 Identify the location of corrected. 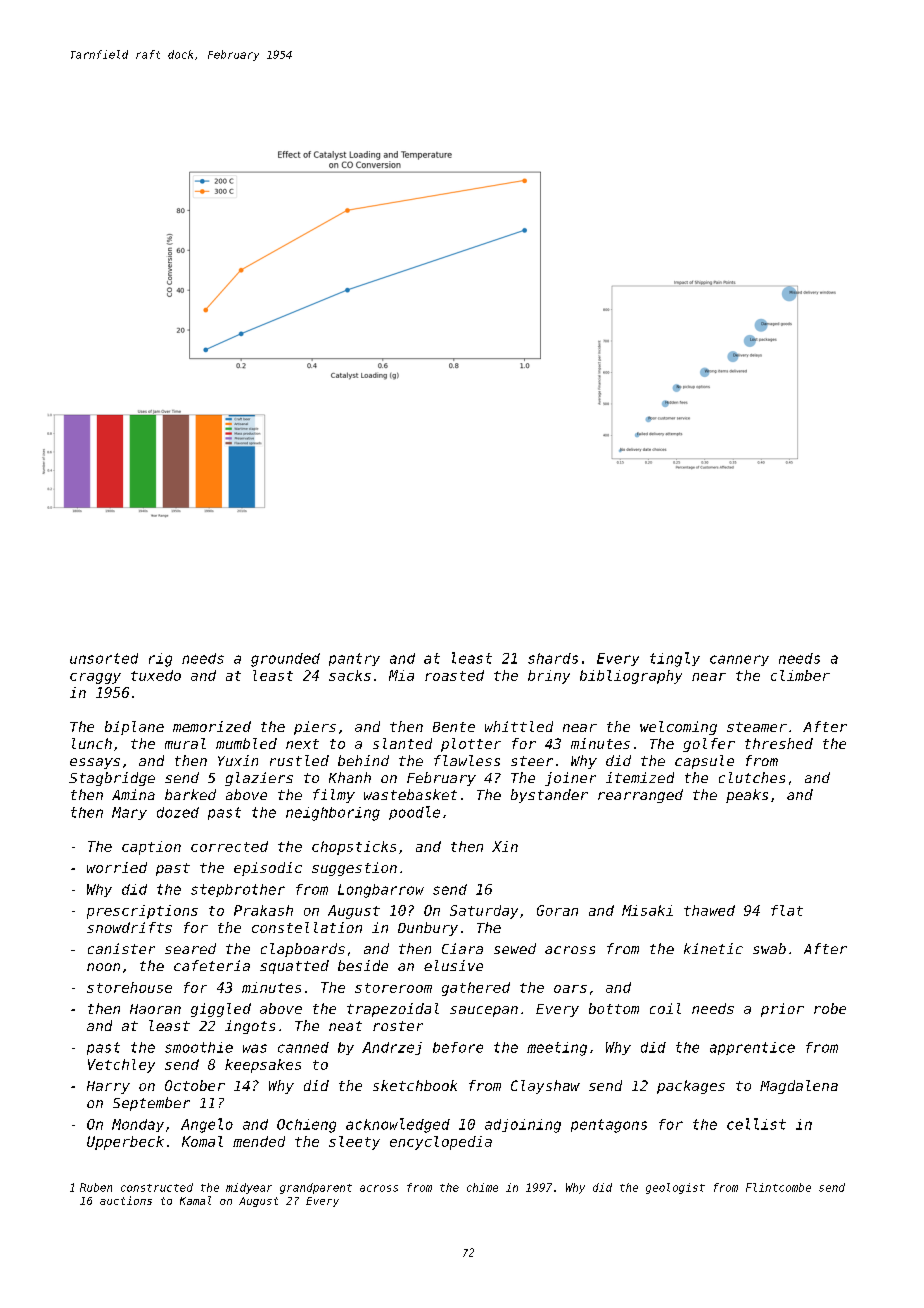
(229, 846).
